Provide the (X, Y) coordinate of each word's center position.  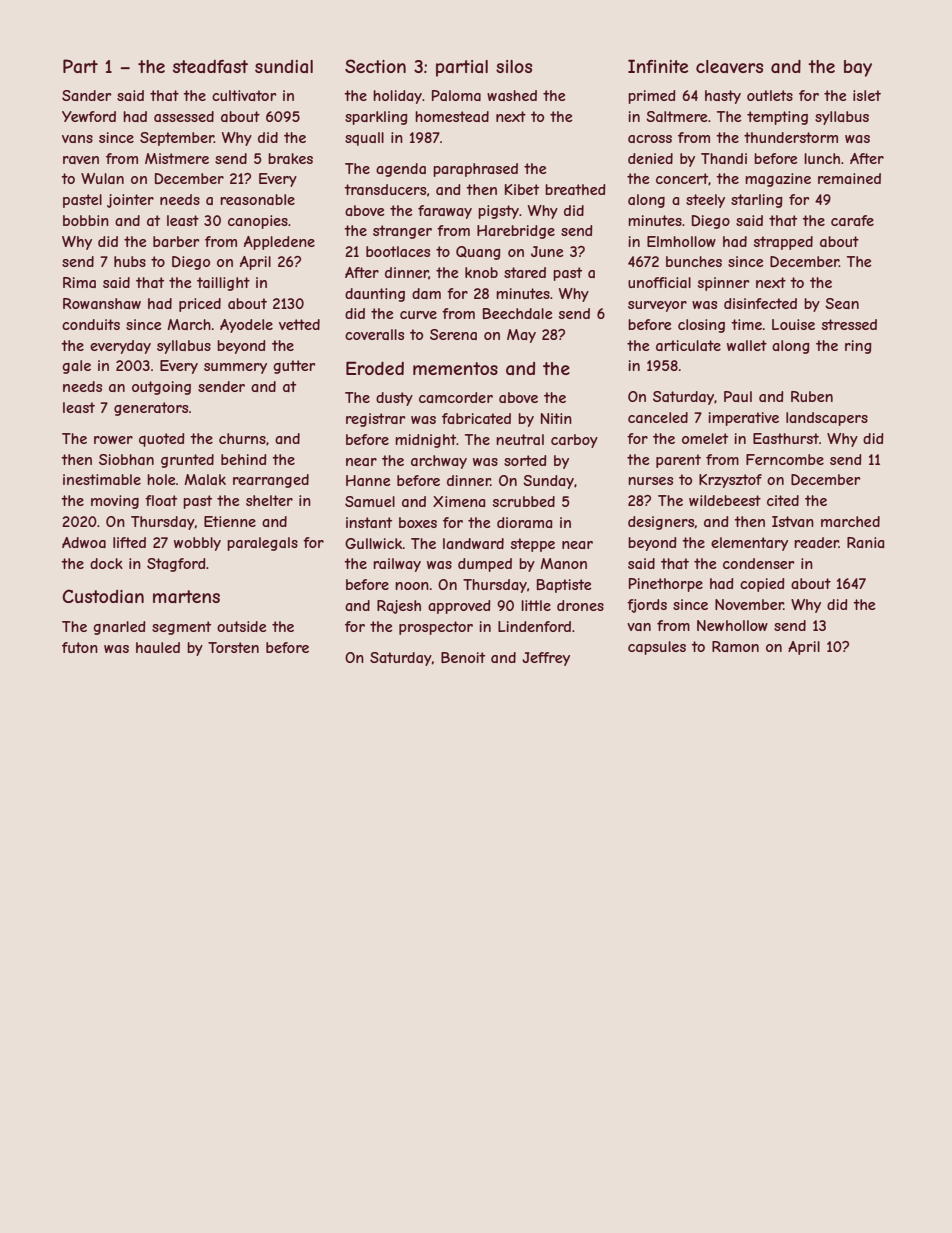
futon (80, 647)
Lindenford (534, 626)
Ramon (735, 646)
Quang (478, 253)
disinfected (760, 303)
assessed (184, 116)
